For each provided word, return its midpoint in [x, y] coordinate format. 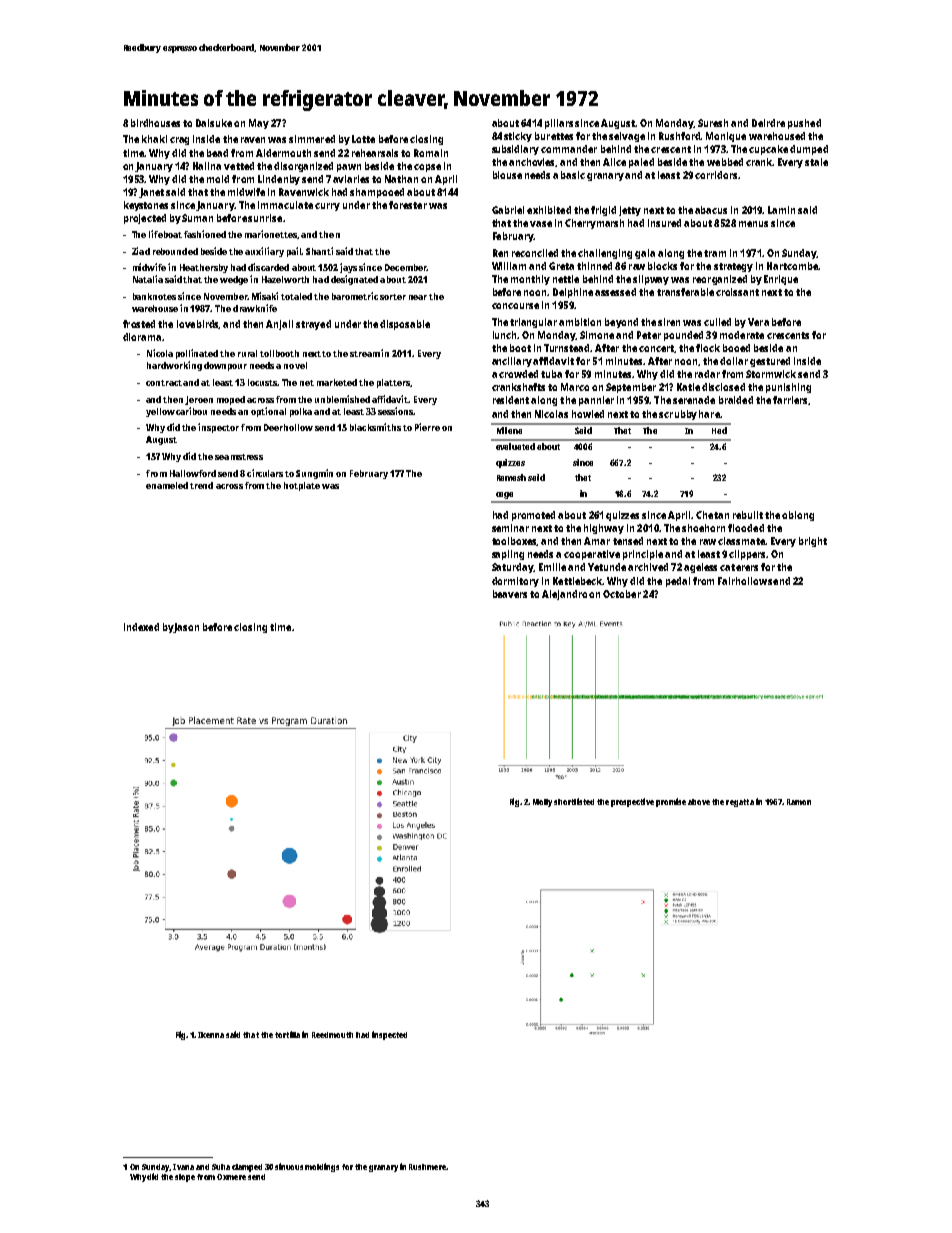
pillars [559, 124]
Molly [542, 803]
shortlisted [574, 801]
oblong [798, 516]
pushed [804, 124]
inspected [389, 1035]
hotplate [302, 486]
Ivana [183, 1167]
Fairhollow [742, 581]
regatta [740, 803]
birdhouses [155, 123]
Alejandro [564, 595]
